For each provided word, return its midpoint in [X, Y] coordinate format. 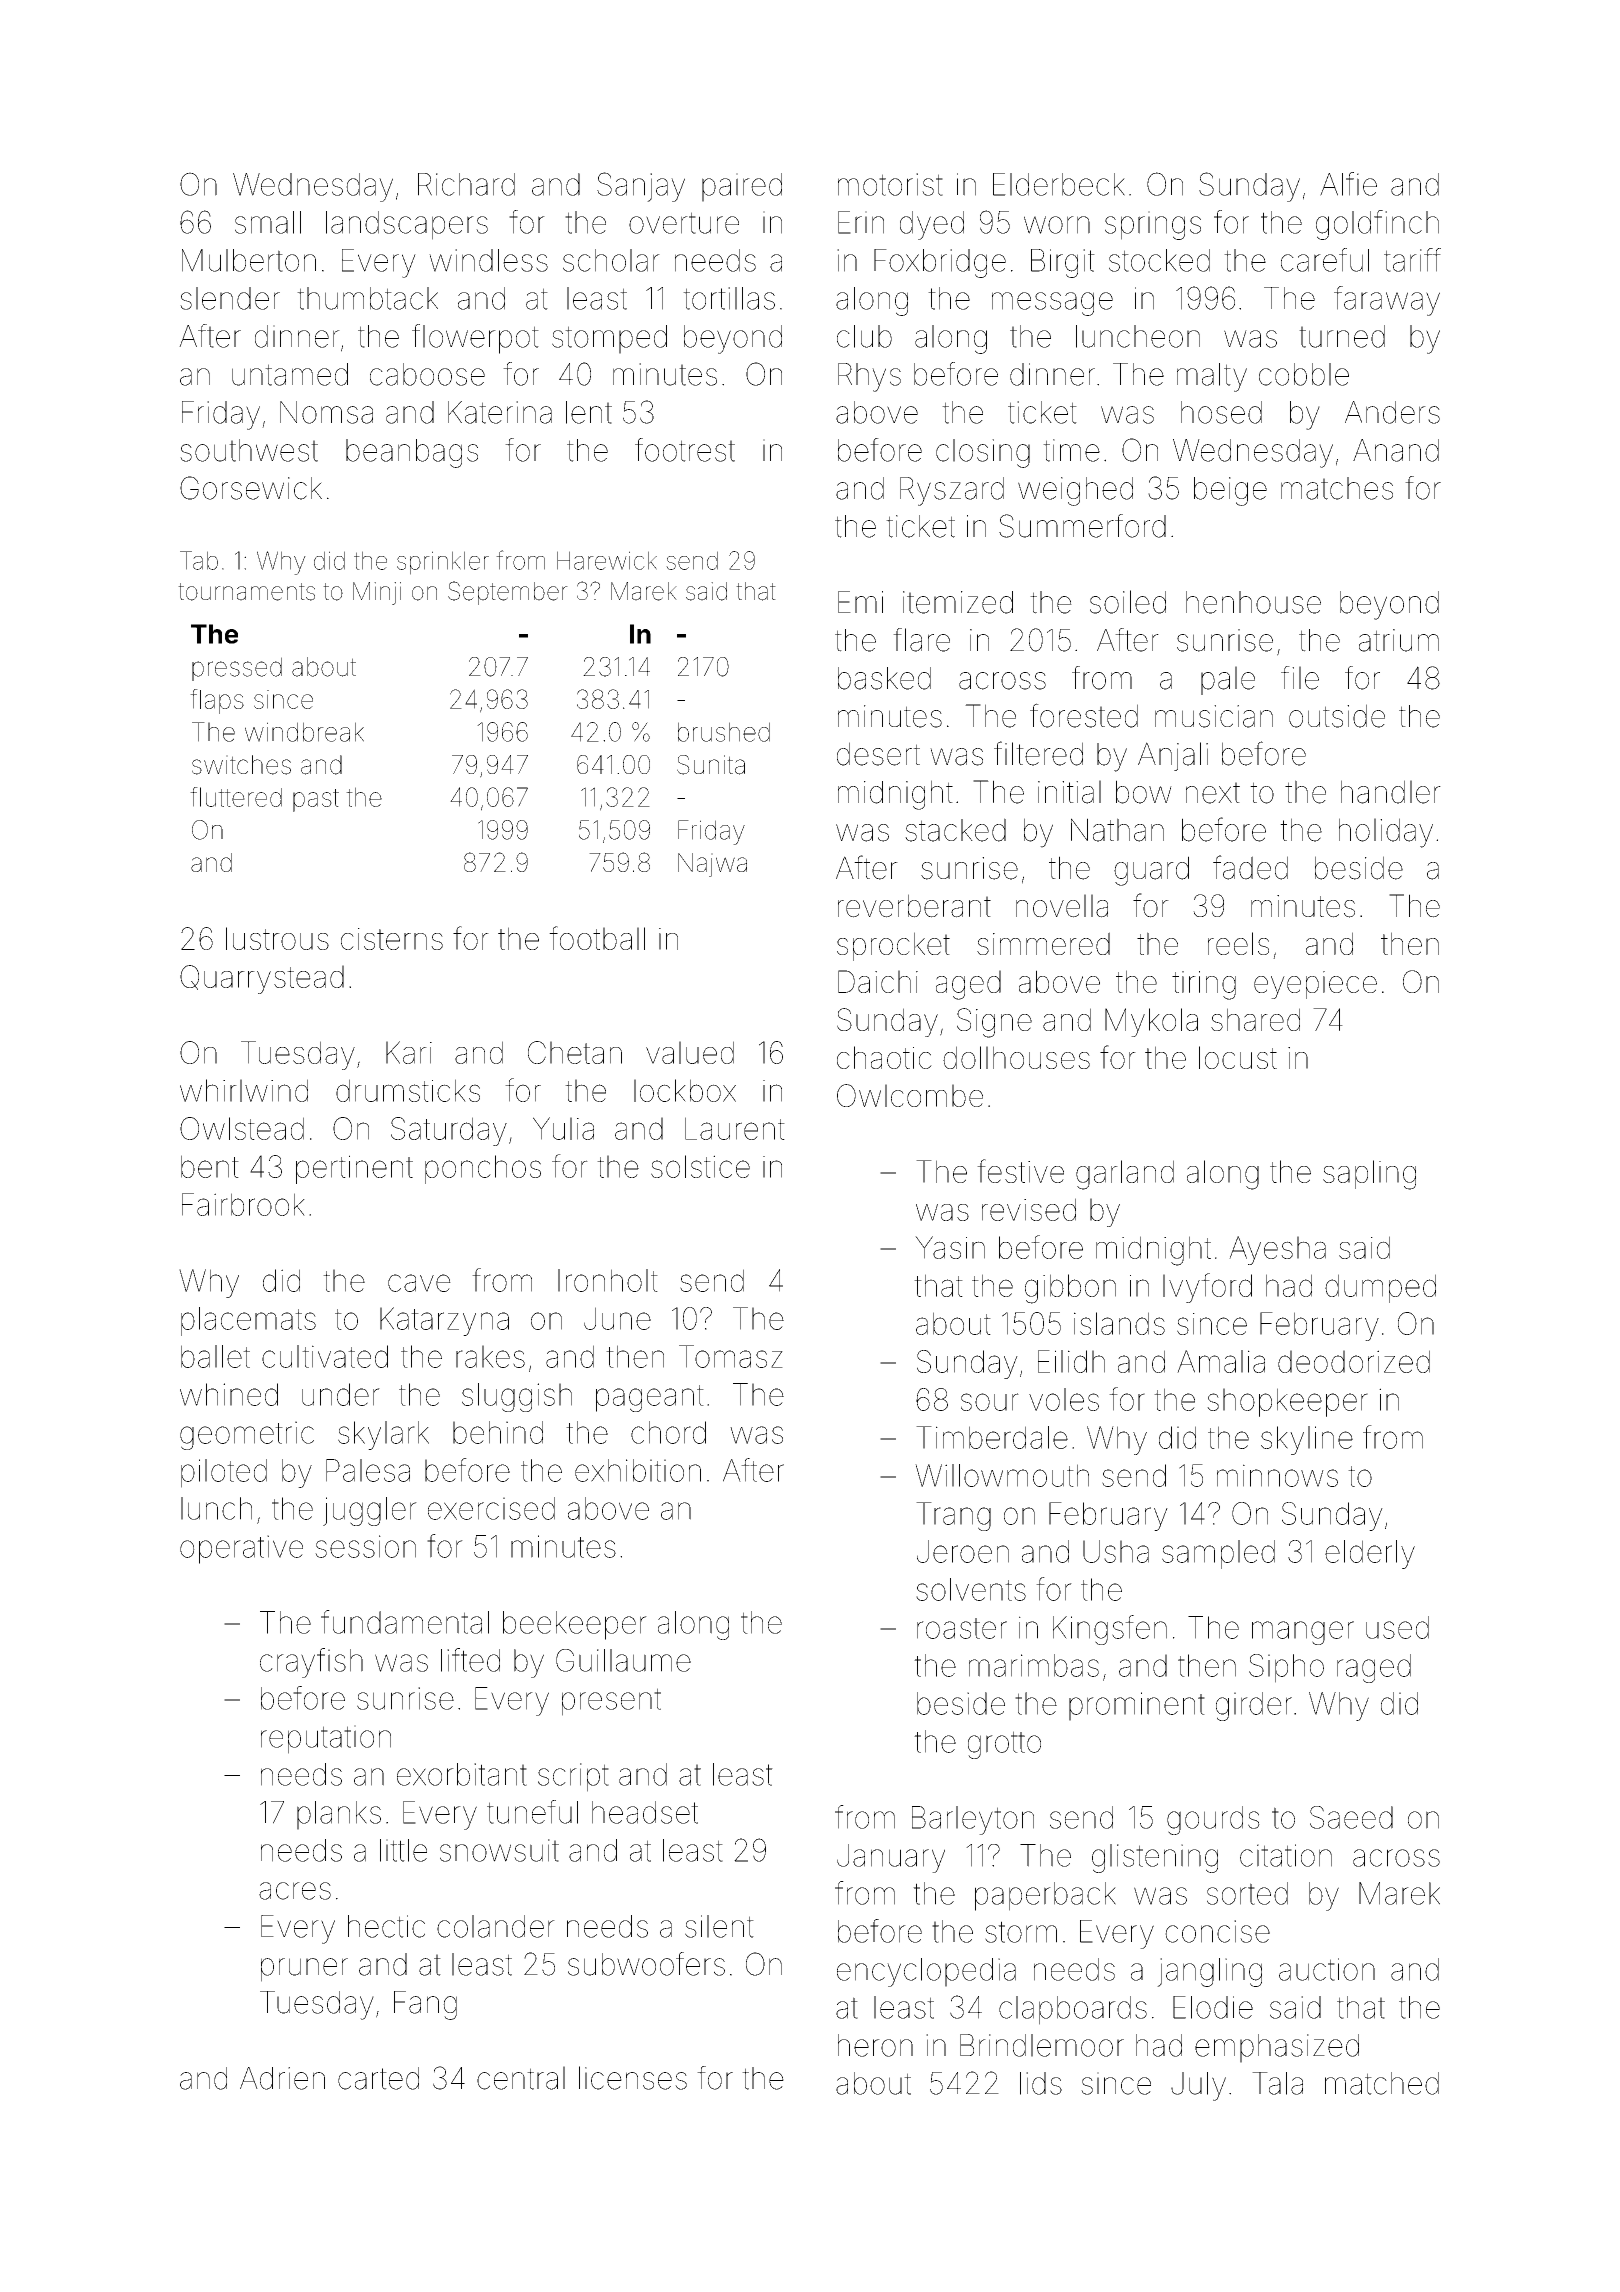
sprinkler [443, 563]
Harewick [607, 560]
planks [339, 1815]
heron [875, 2045]
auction [1327, 1969]
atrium [1399, 640]
